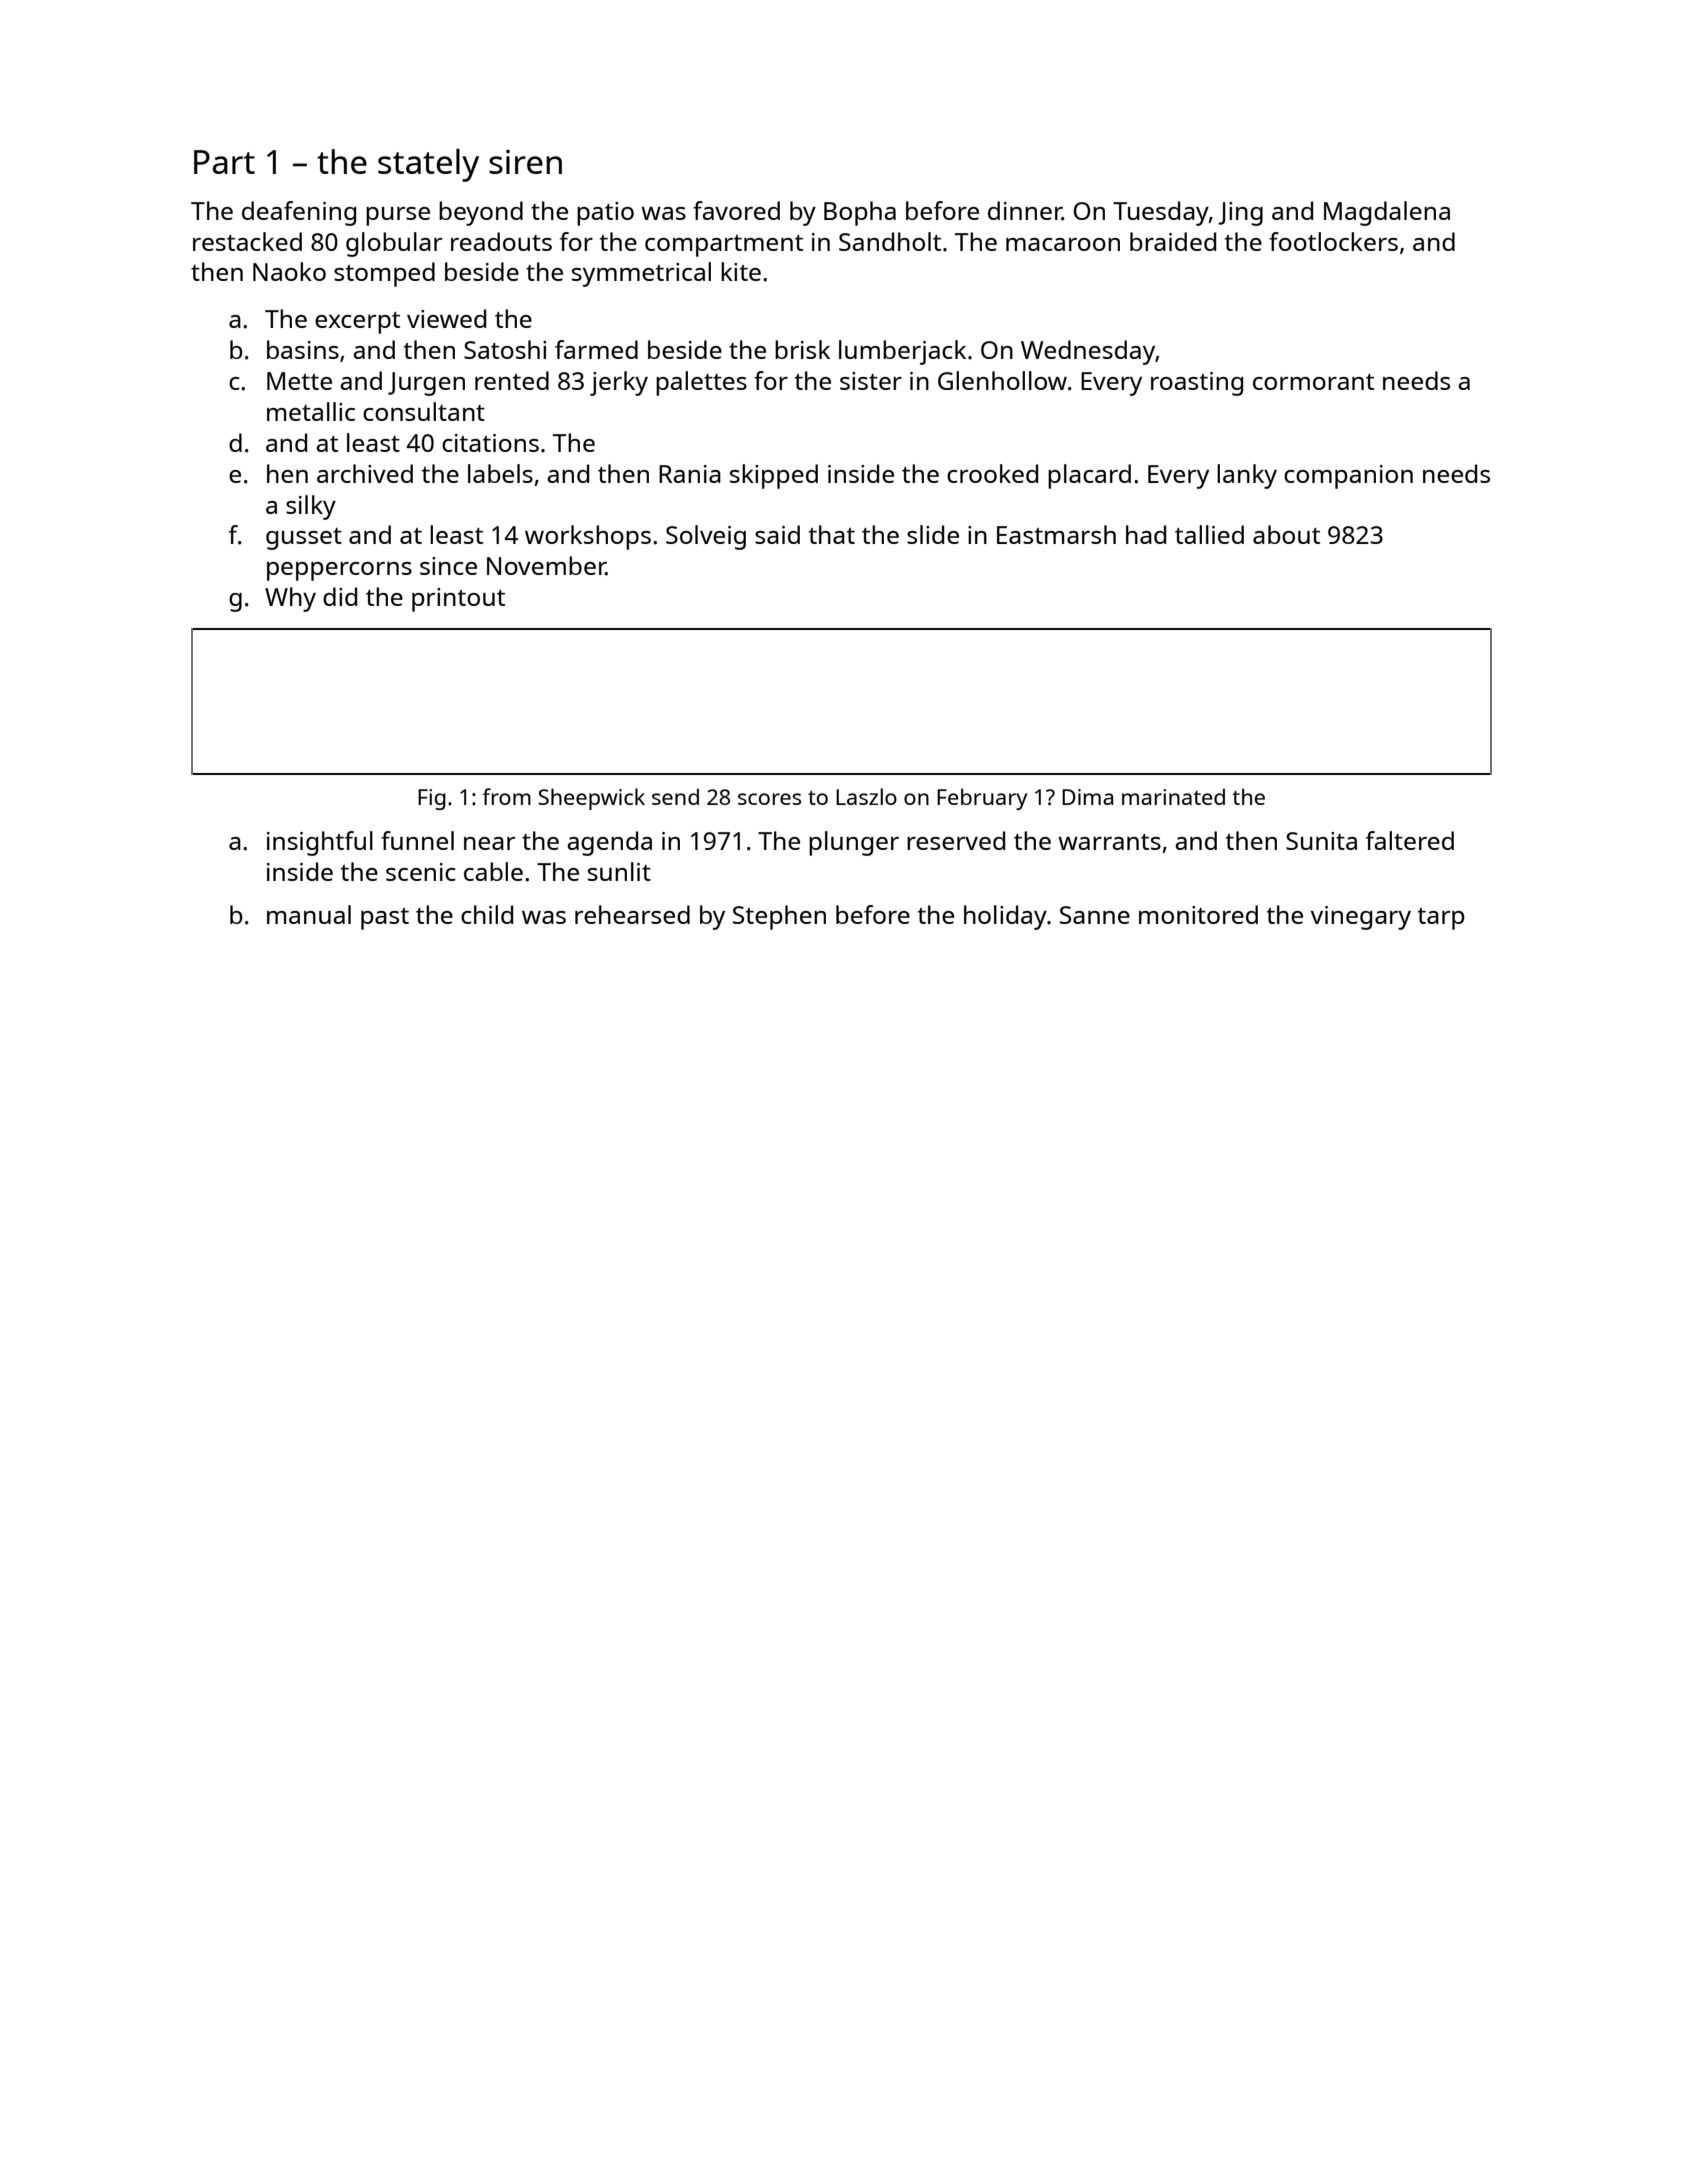 The image size is (1683, 2178). What do you see at coordinates (854, 843) in the image?
I see `plunger` at bounding box center [854, 843].
